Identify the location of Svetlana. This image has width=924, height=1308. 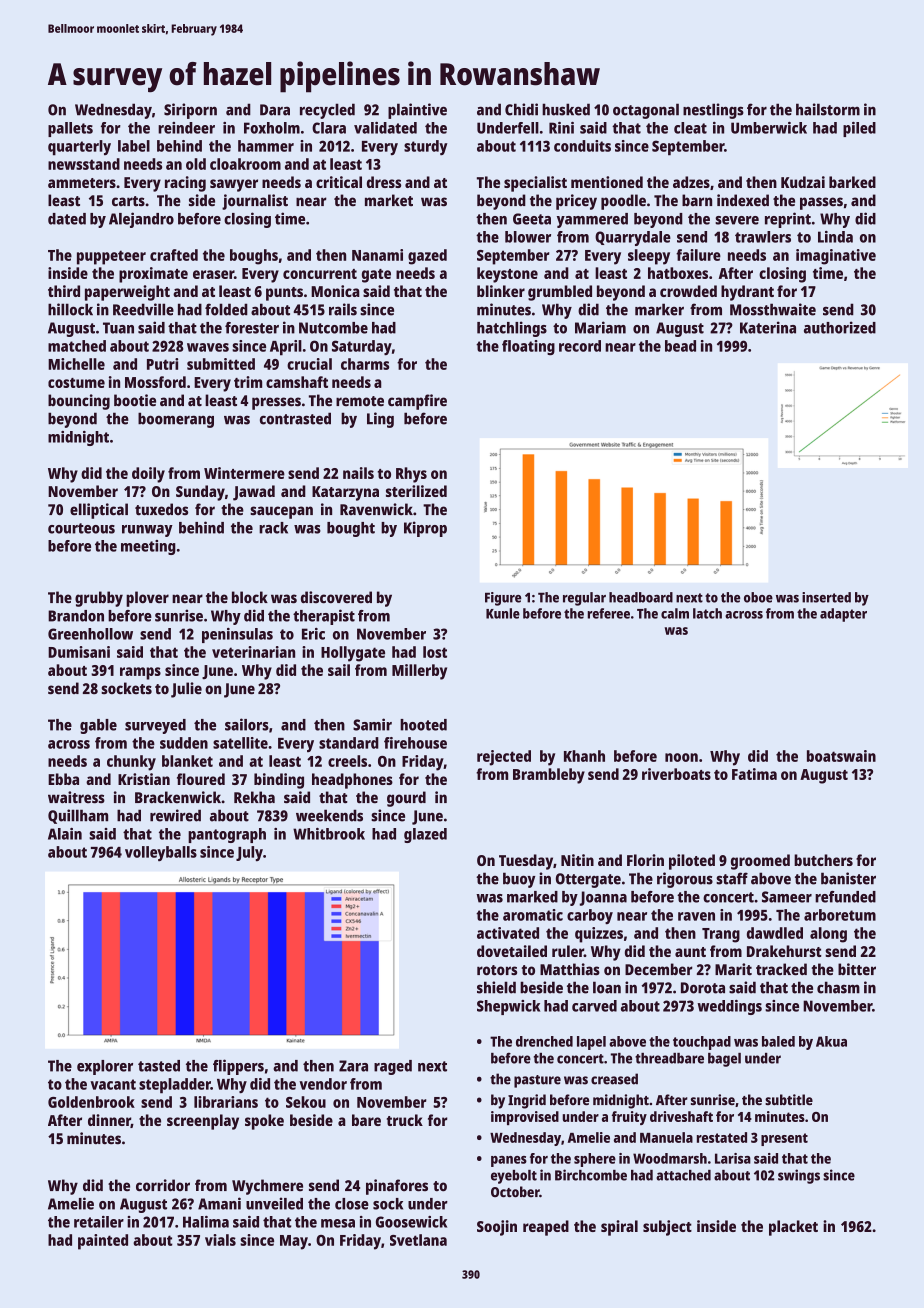
(418, 1240).
